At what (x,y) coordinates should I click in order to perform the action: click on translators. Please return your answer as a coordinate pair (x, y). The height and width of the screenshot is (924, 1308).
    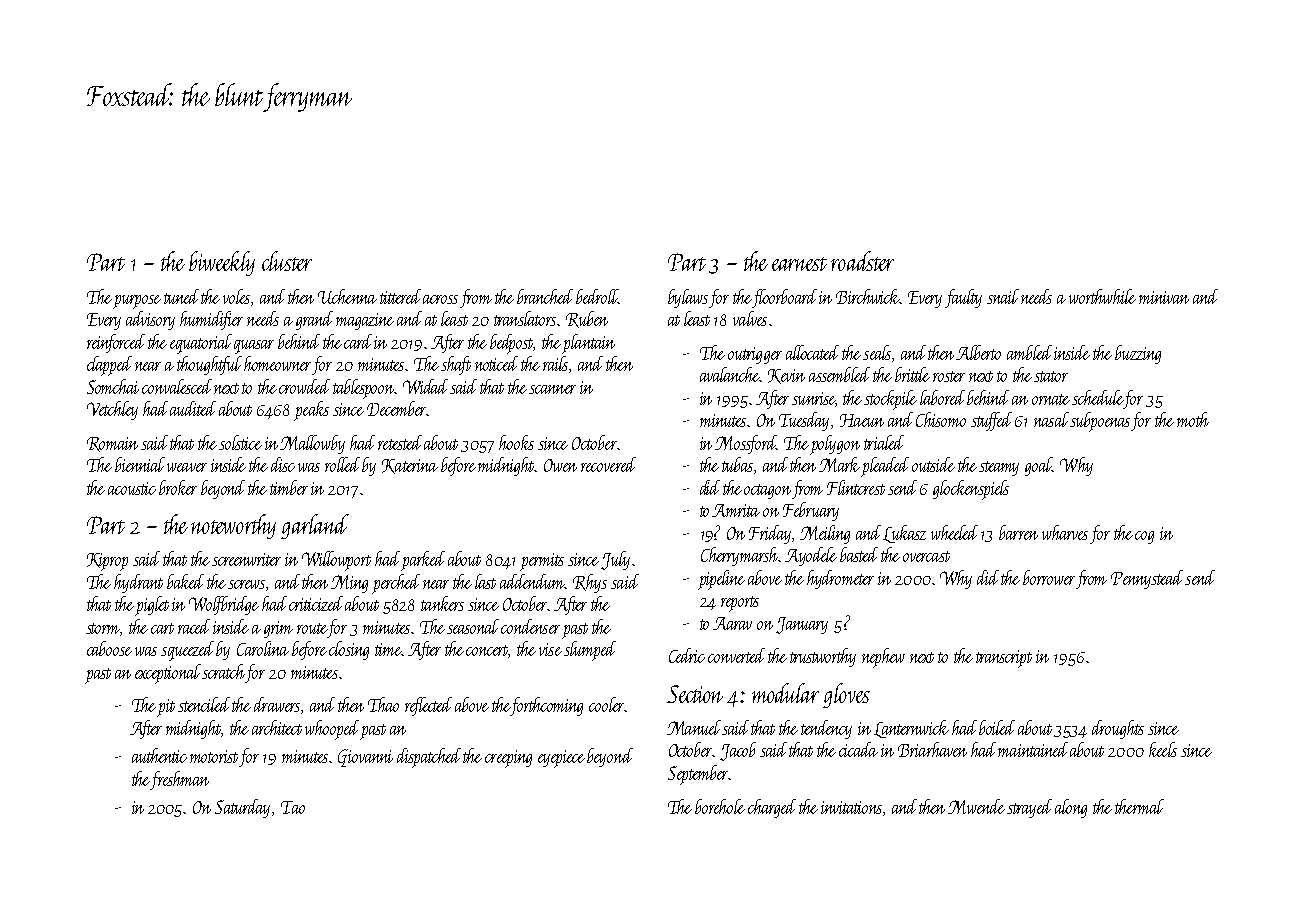
    Looking at the image, I should click on (525, 318).
